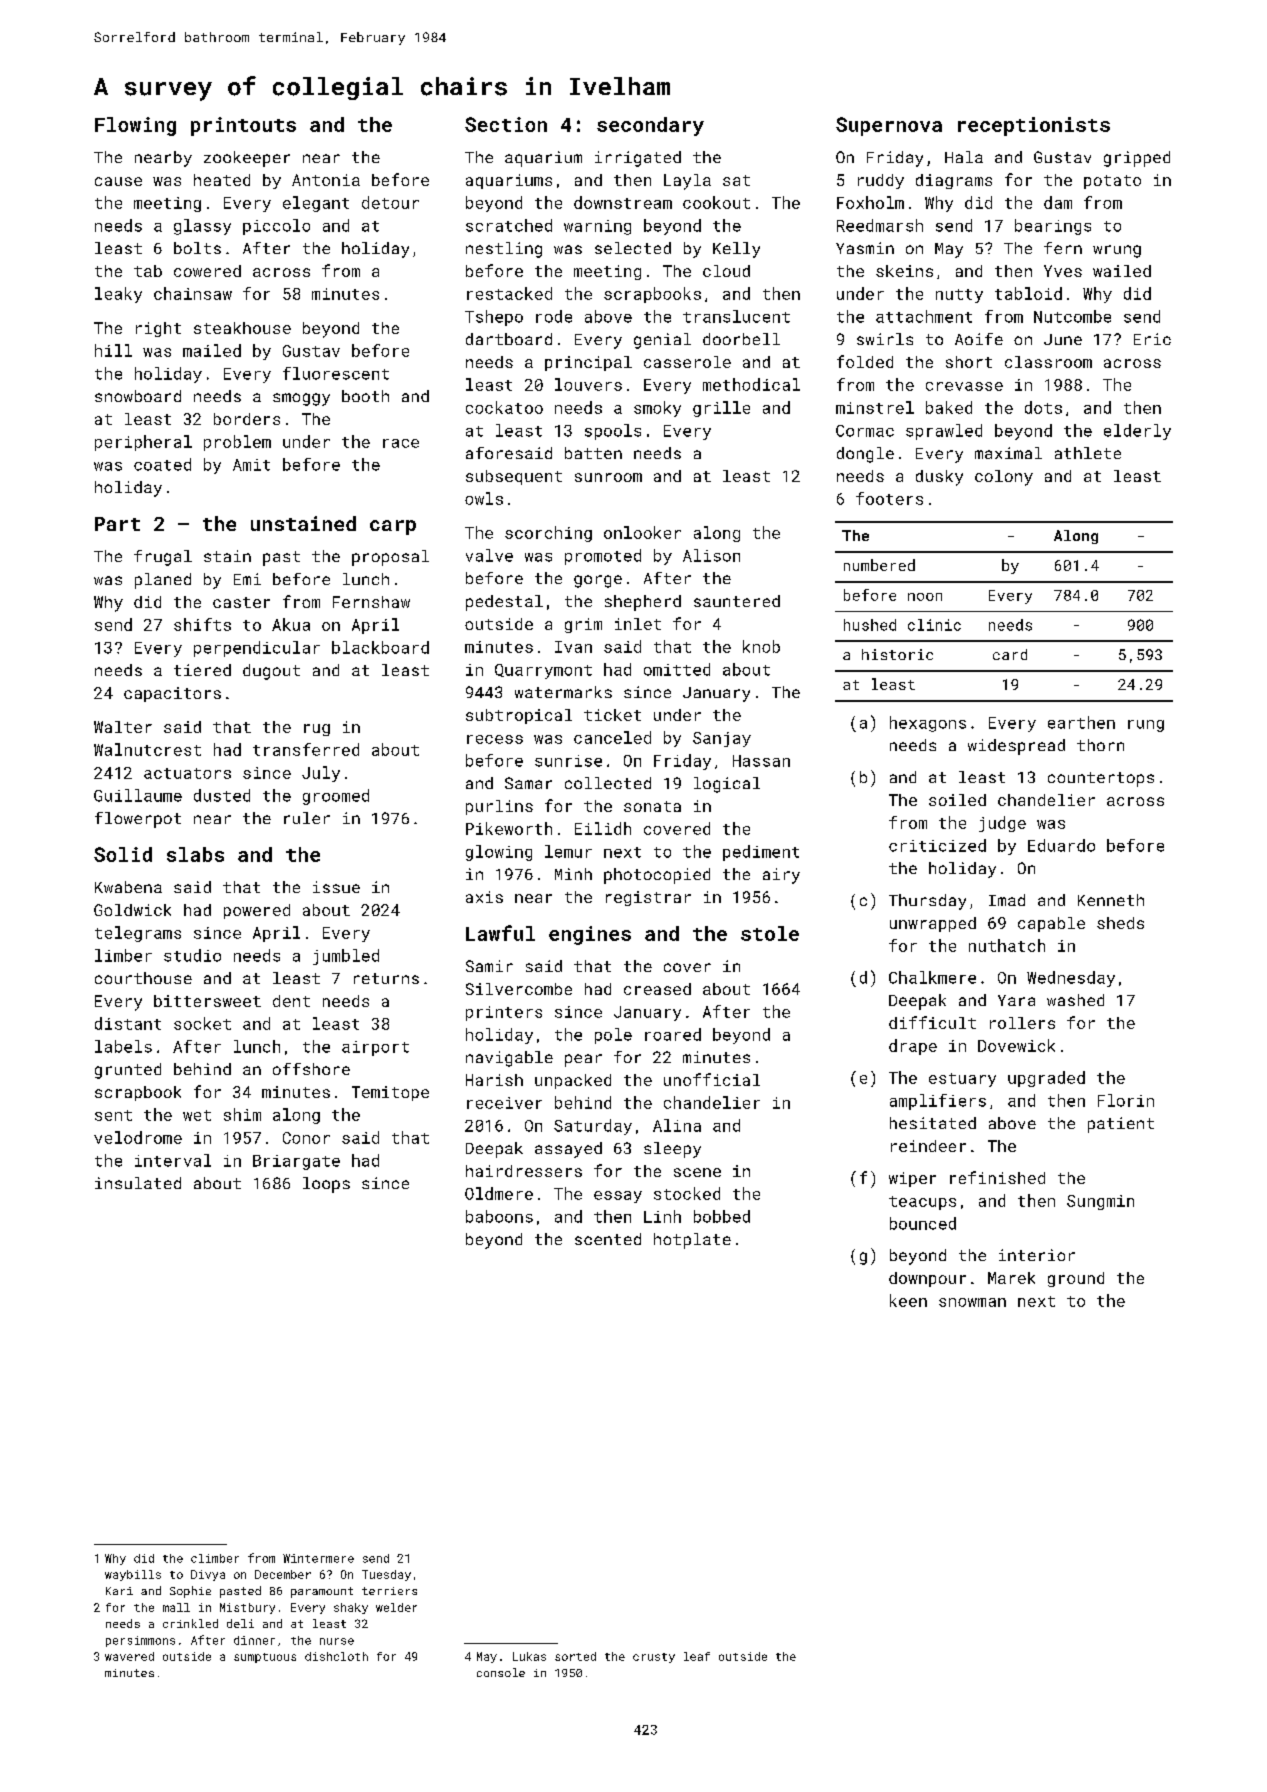 The width and height of the screenshot is (1267, 1792). I want to click on crinkled, so click(190, 1623).
